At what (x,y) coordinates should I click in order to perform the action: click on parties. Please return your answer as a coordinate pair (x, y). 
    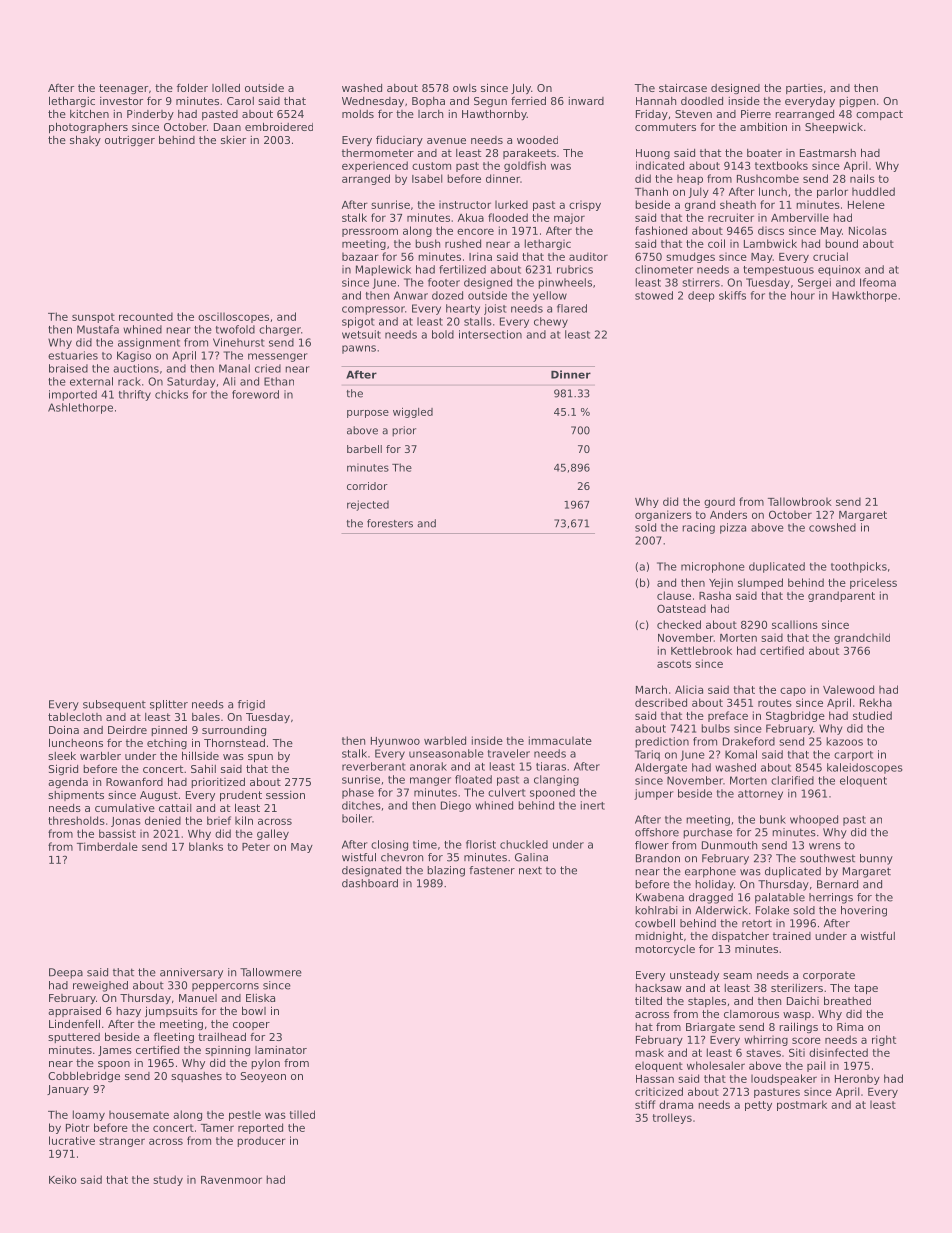
    Looking at the image, I should click on (804, 89).
